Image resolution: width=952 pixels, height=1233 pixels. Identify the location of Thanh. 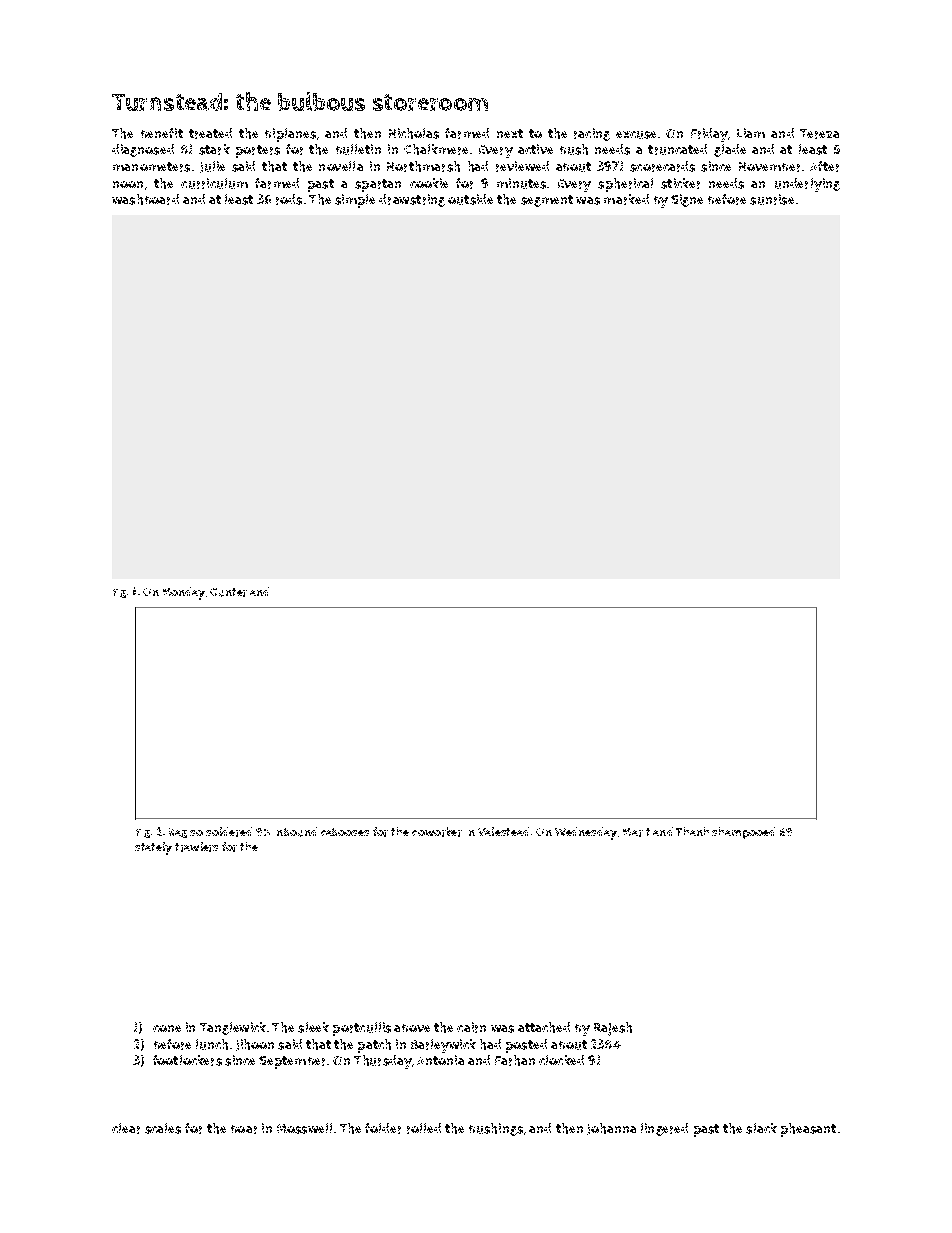
(692, 831).
